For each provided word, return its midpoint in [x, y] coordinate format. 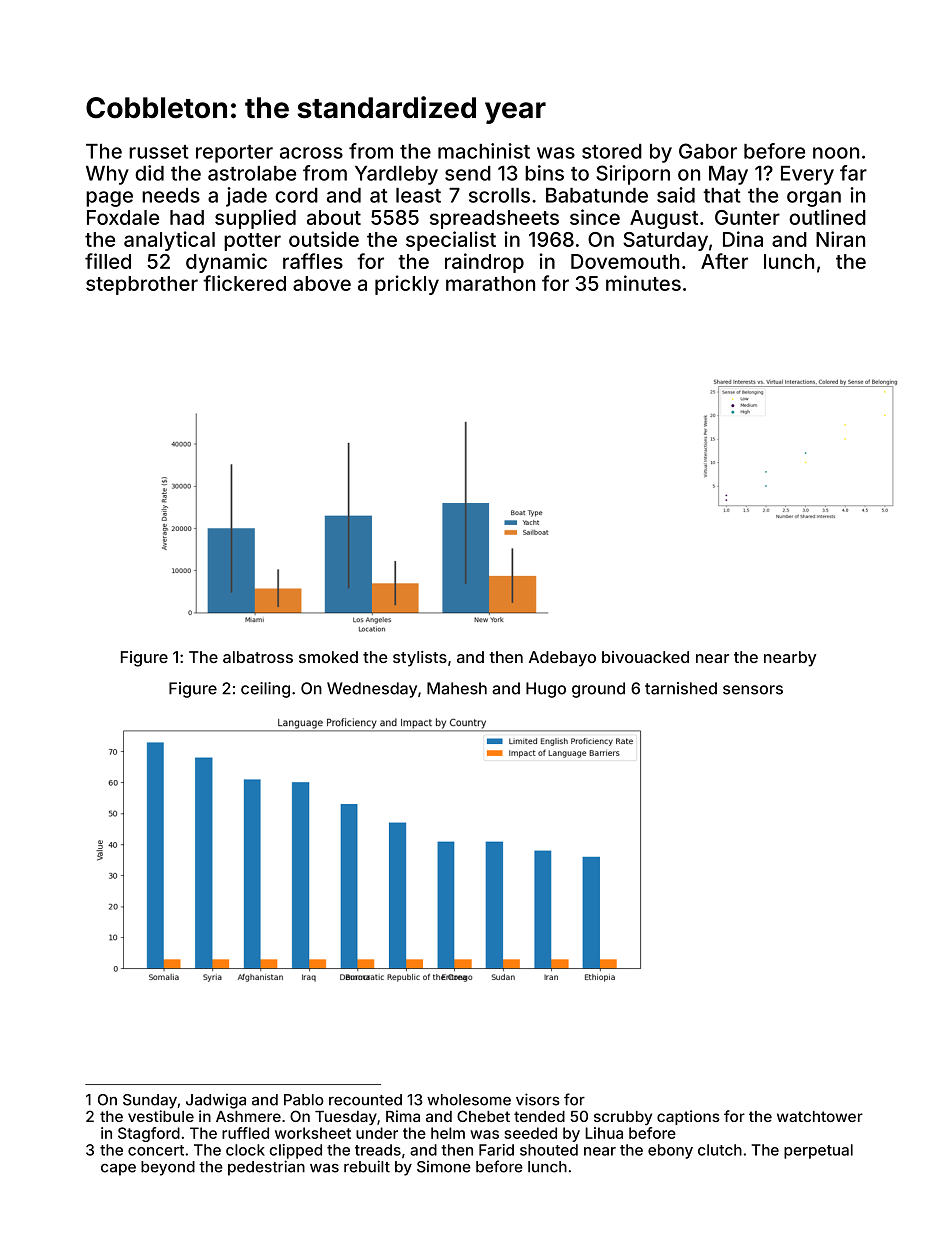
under [377, 1133]
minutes [643, 283]
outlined [827, 217]
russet [159, 152]
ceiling [265, 690]
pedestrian [266, 1168]
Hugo [546, 690]
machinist [484, 151]
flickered [244, 283]
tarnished [681, 688]
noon [836, 153]
